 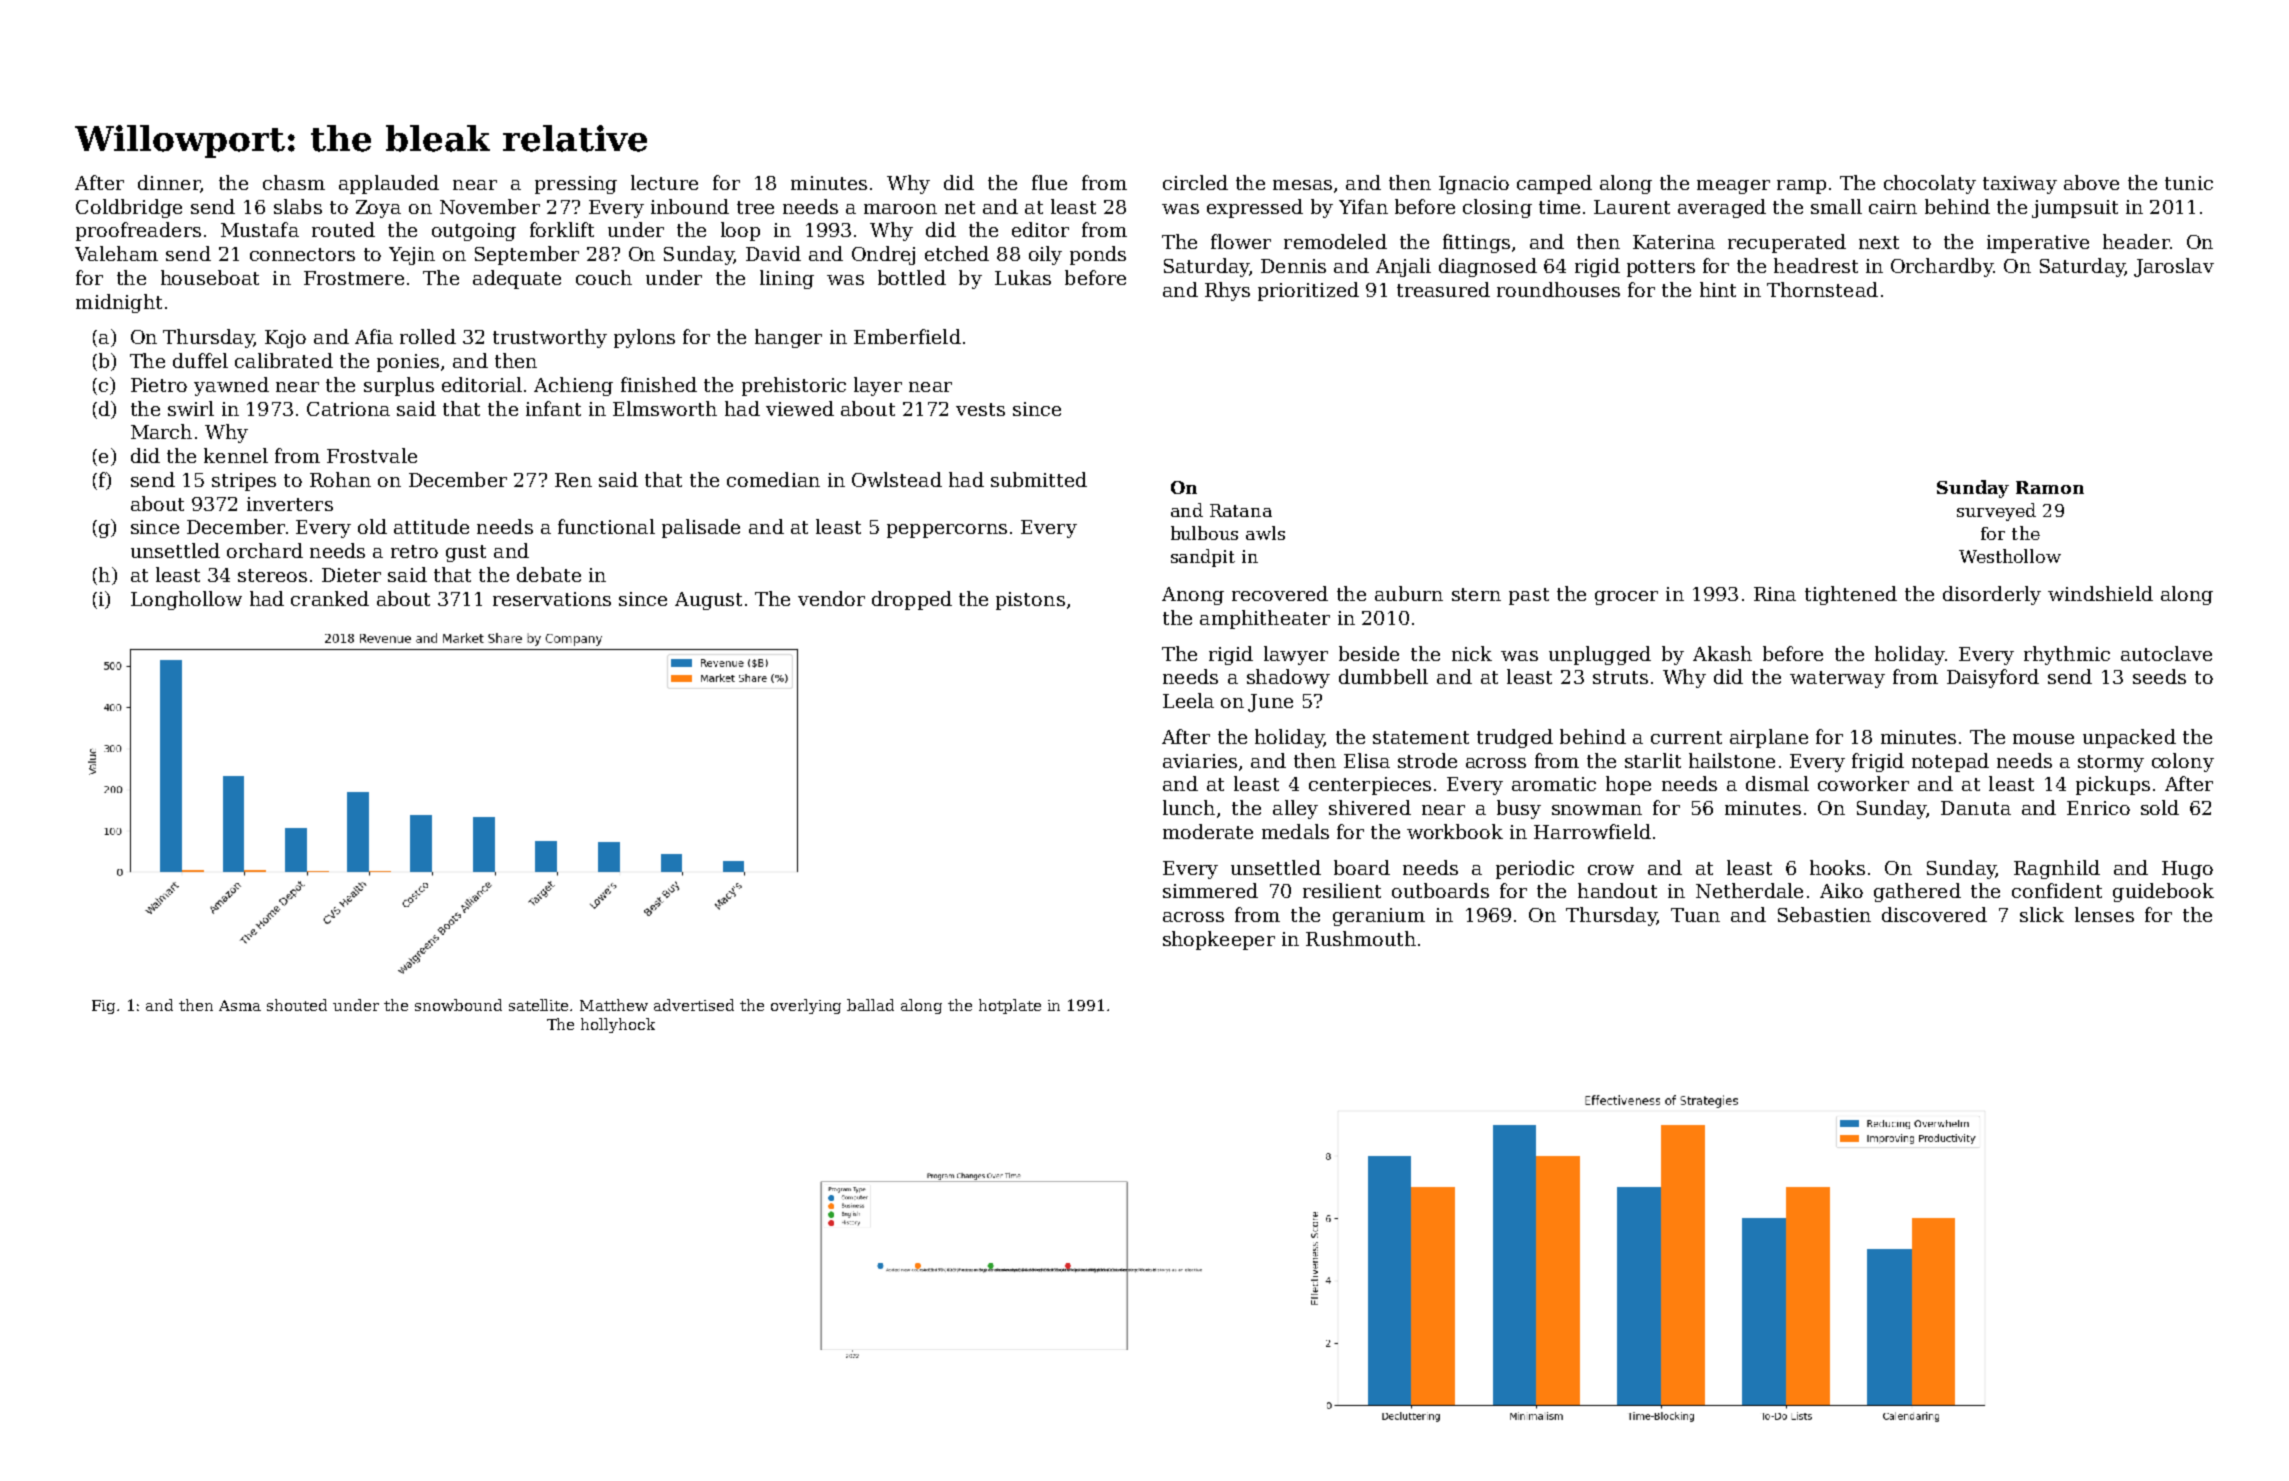 What do you see at coordinates (1296, 655) in the page?
I see `lawyer` at bounding box center [1296, 655].
